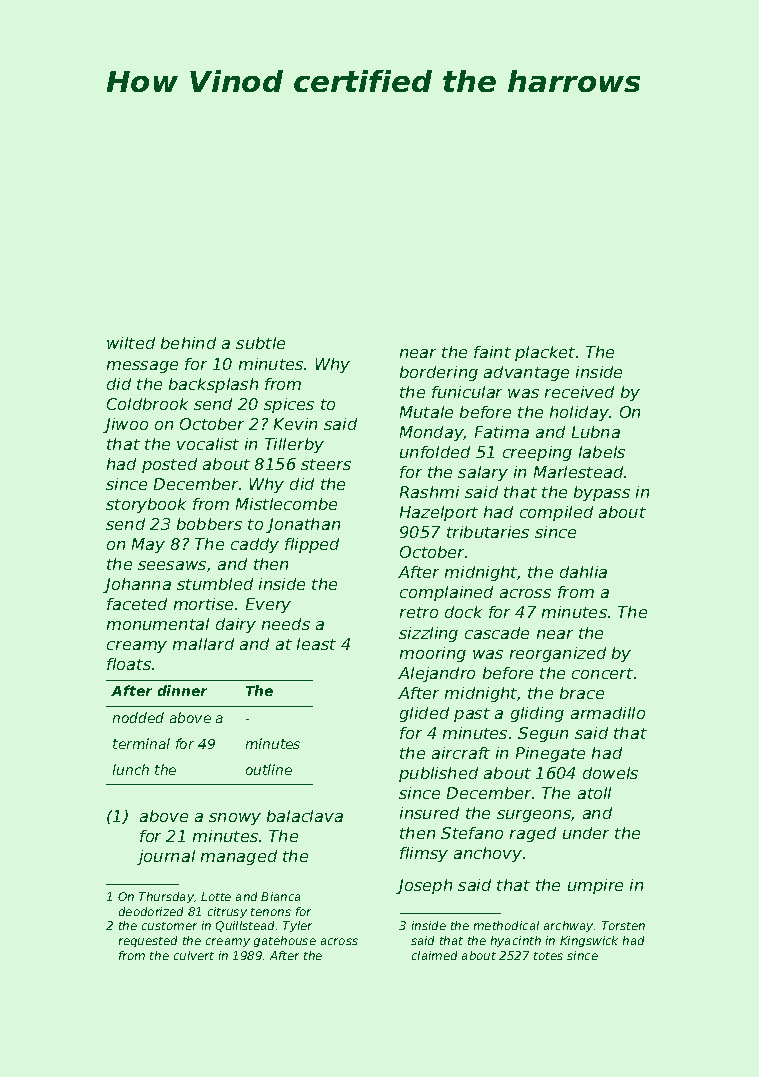 This document has width=759, height=1077. Describe the element at coordinates (472, 715) in the document. I see `past` at that location.
